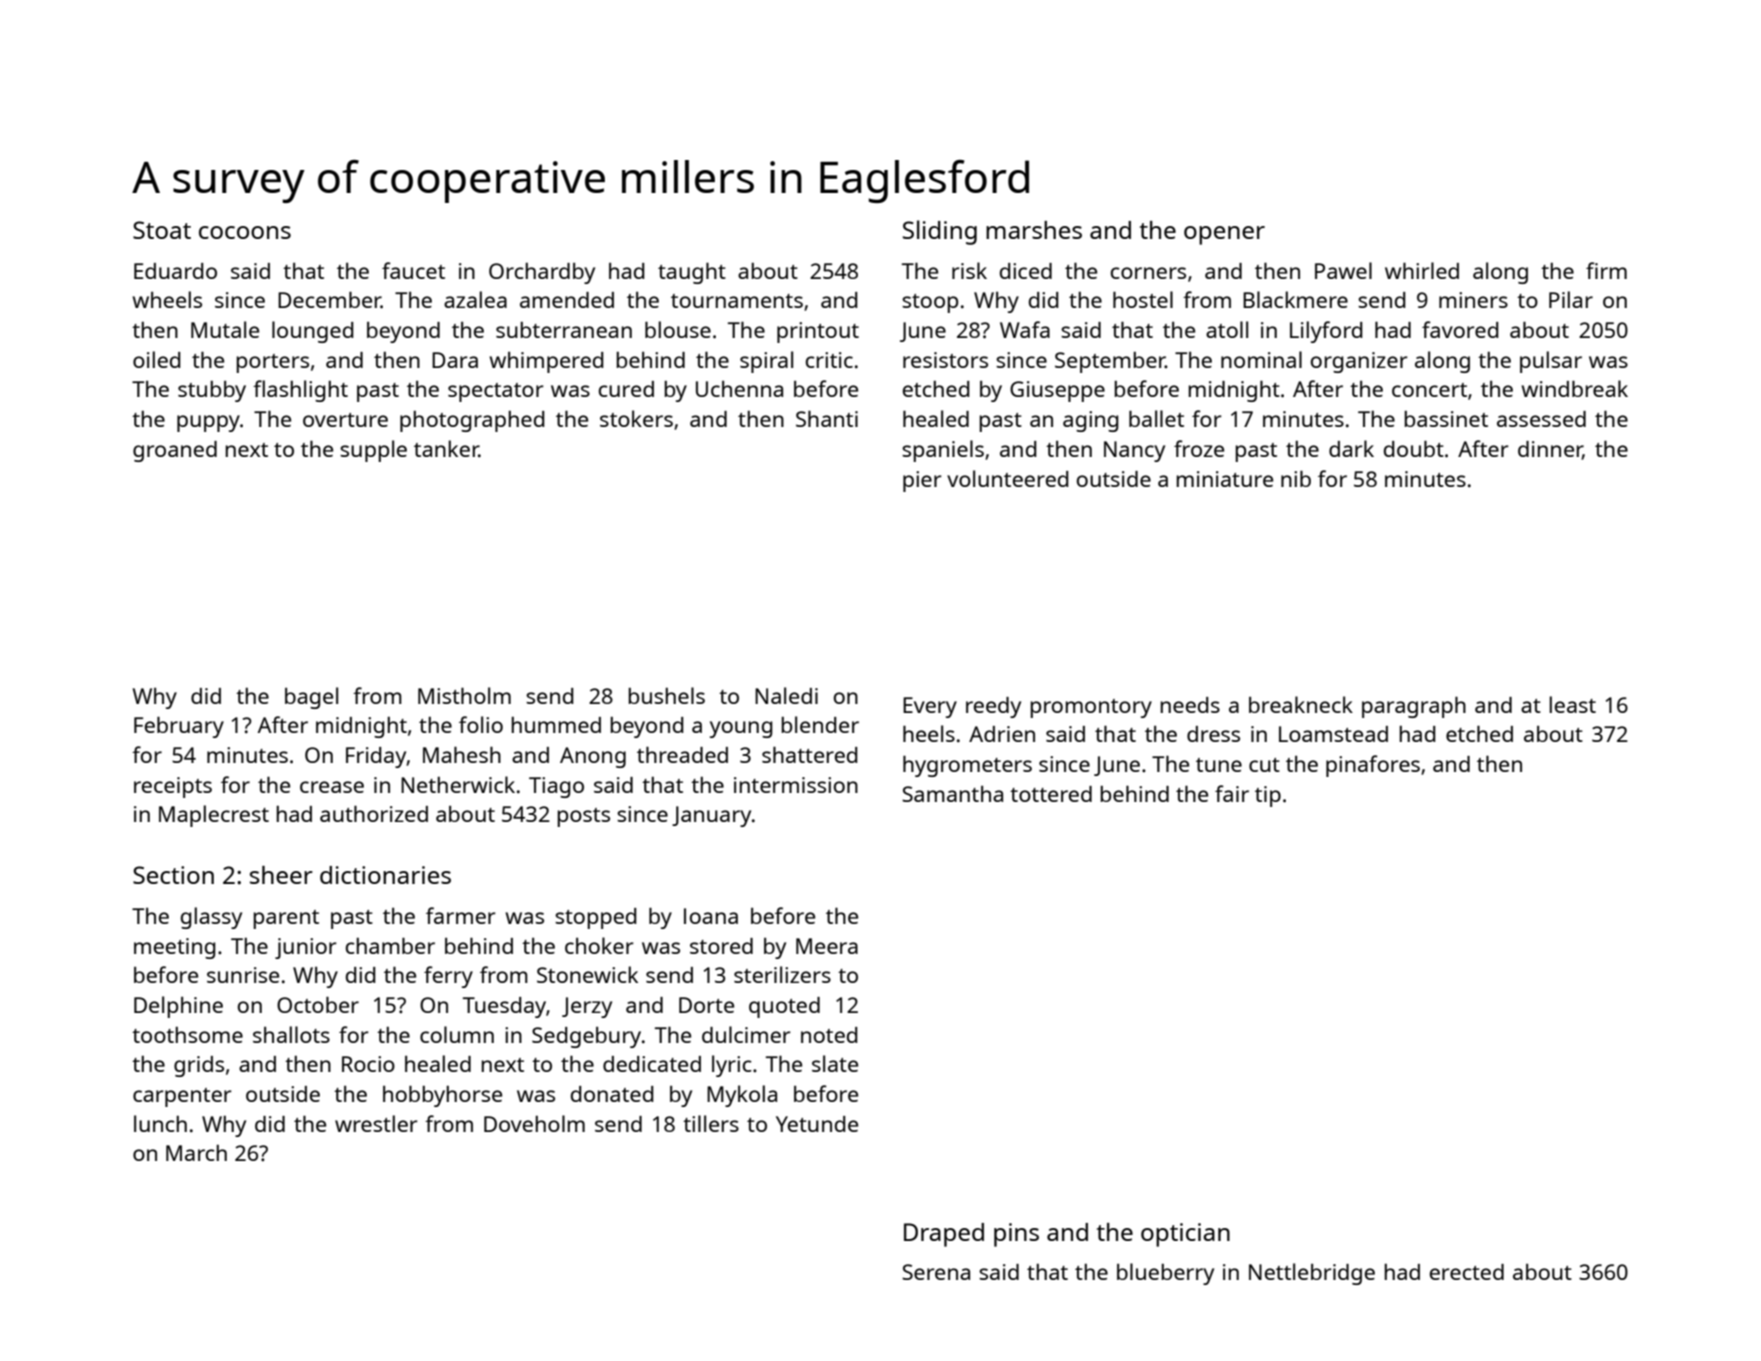  What do you see at coordinates (922, 481) in the screenshot?
I see `pier` at bounding box center [922, 481].
